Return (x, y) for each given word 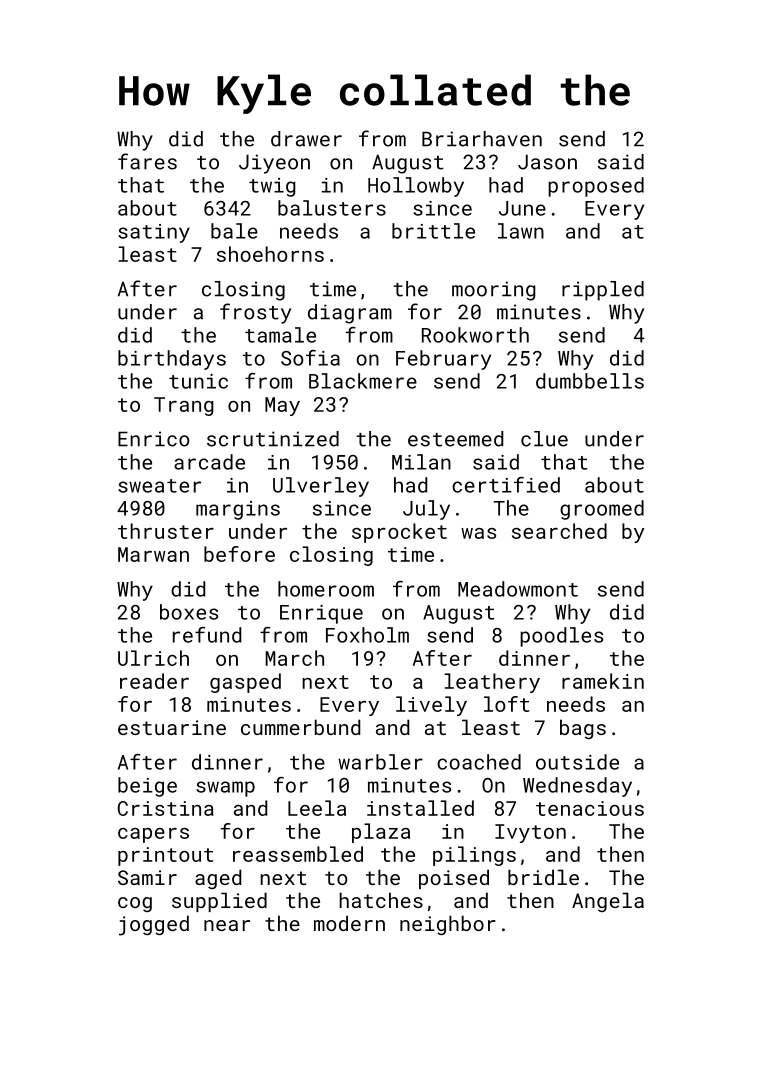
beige (147, 787)
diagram (350, 314)
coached (479, 762)
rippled (603, 291)
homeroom (326, 589)
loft (506, 704)
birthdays (172, 360)
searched (559, 531)
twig (272, 187)
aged (218, 879)
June (522, 208)
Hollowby (416, 187)
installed (420, 808)
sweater (159, 486)
